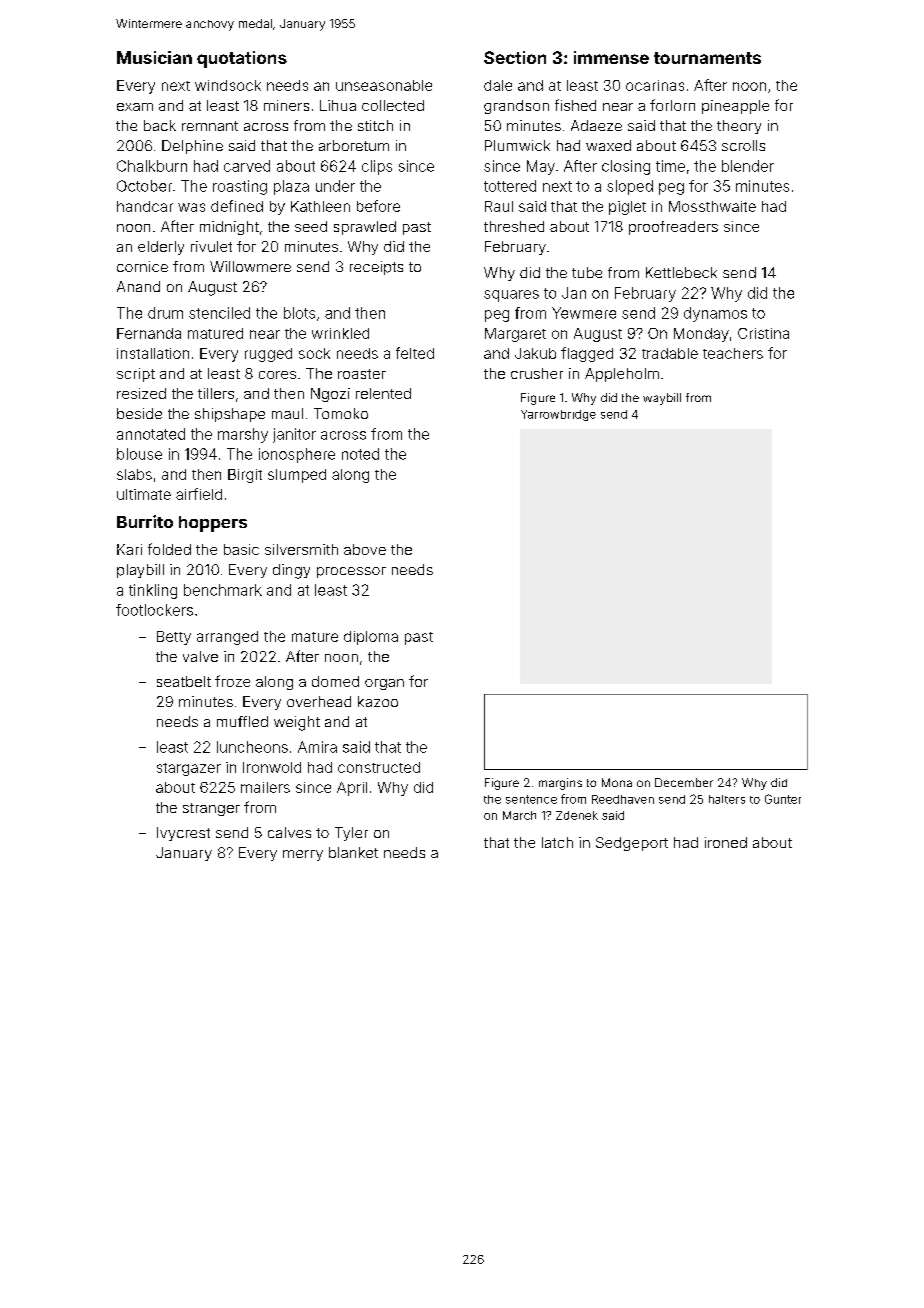 This document has height=1308, width=924. What do you see at coordinates (377, 167) in the document?
I see `clips` at bounding box center [377, 167].
